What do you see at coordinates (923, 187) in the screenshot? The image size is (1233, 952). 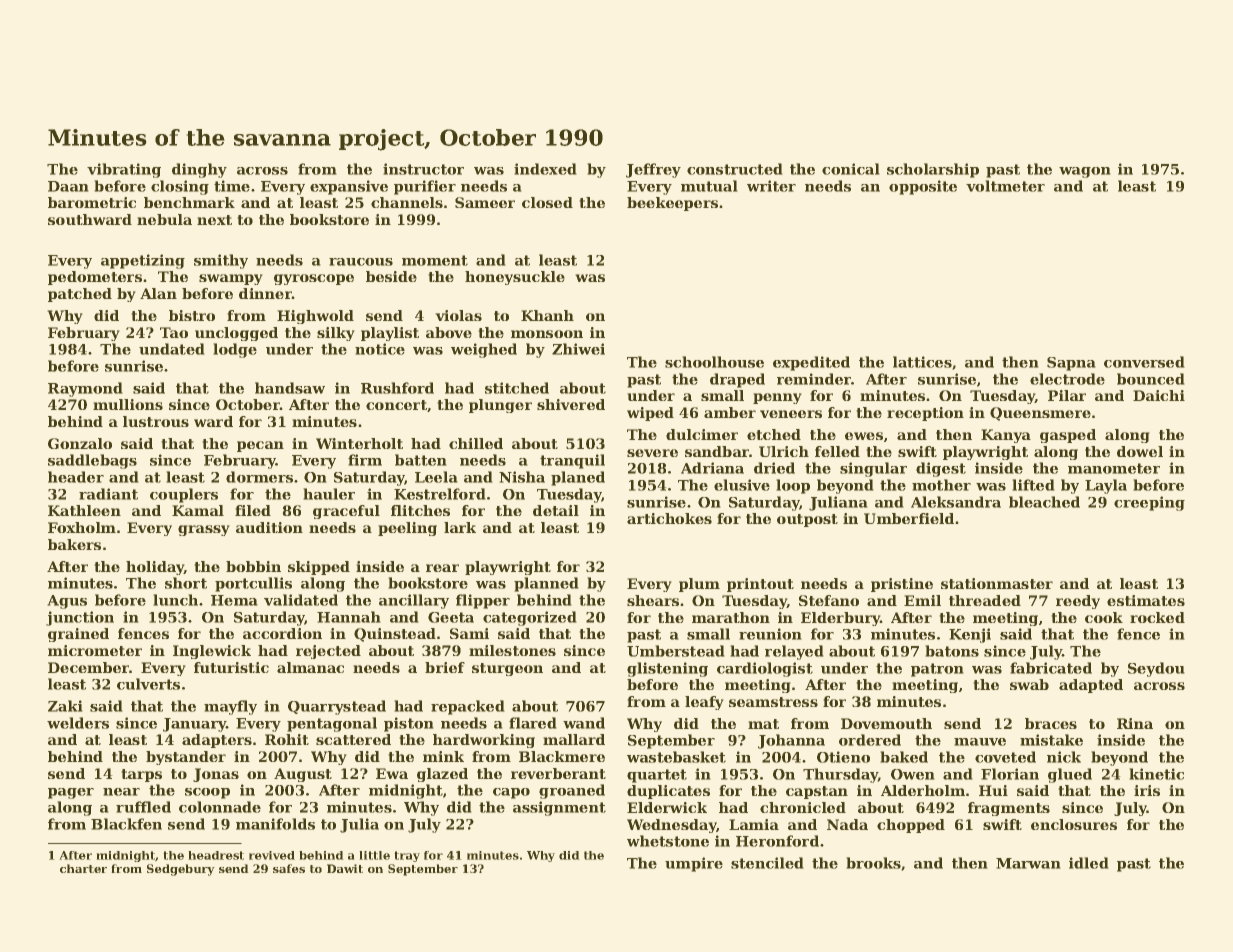 I see `opposite` at bounding box center [923, 187].
